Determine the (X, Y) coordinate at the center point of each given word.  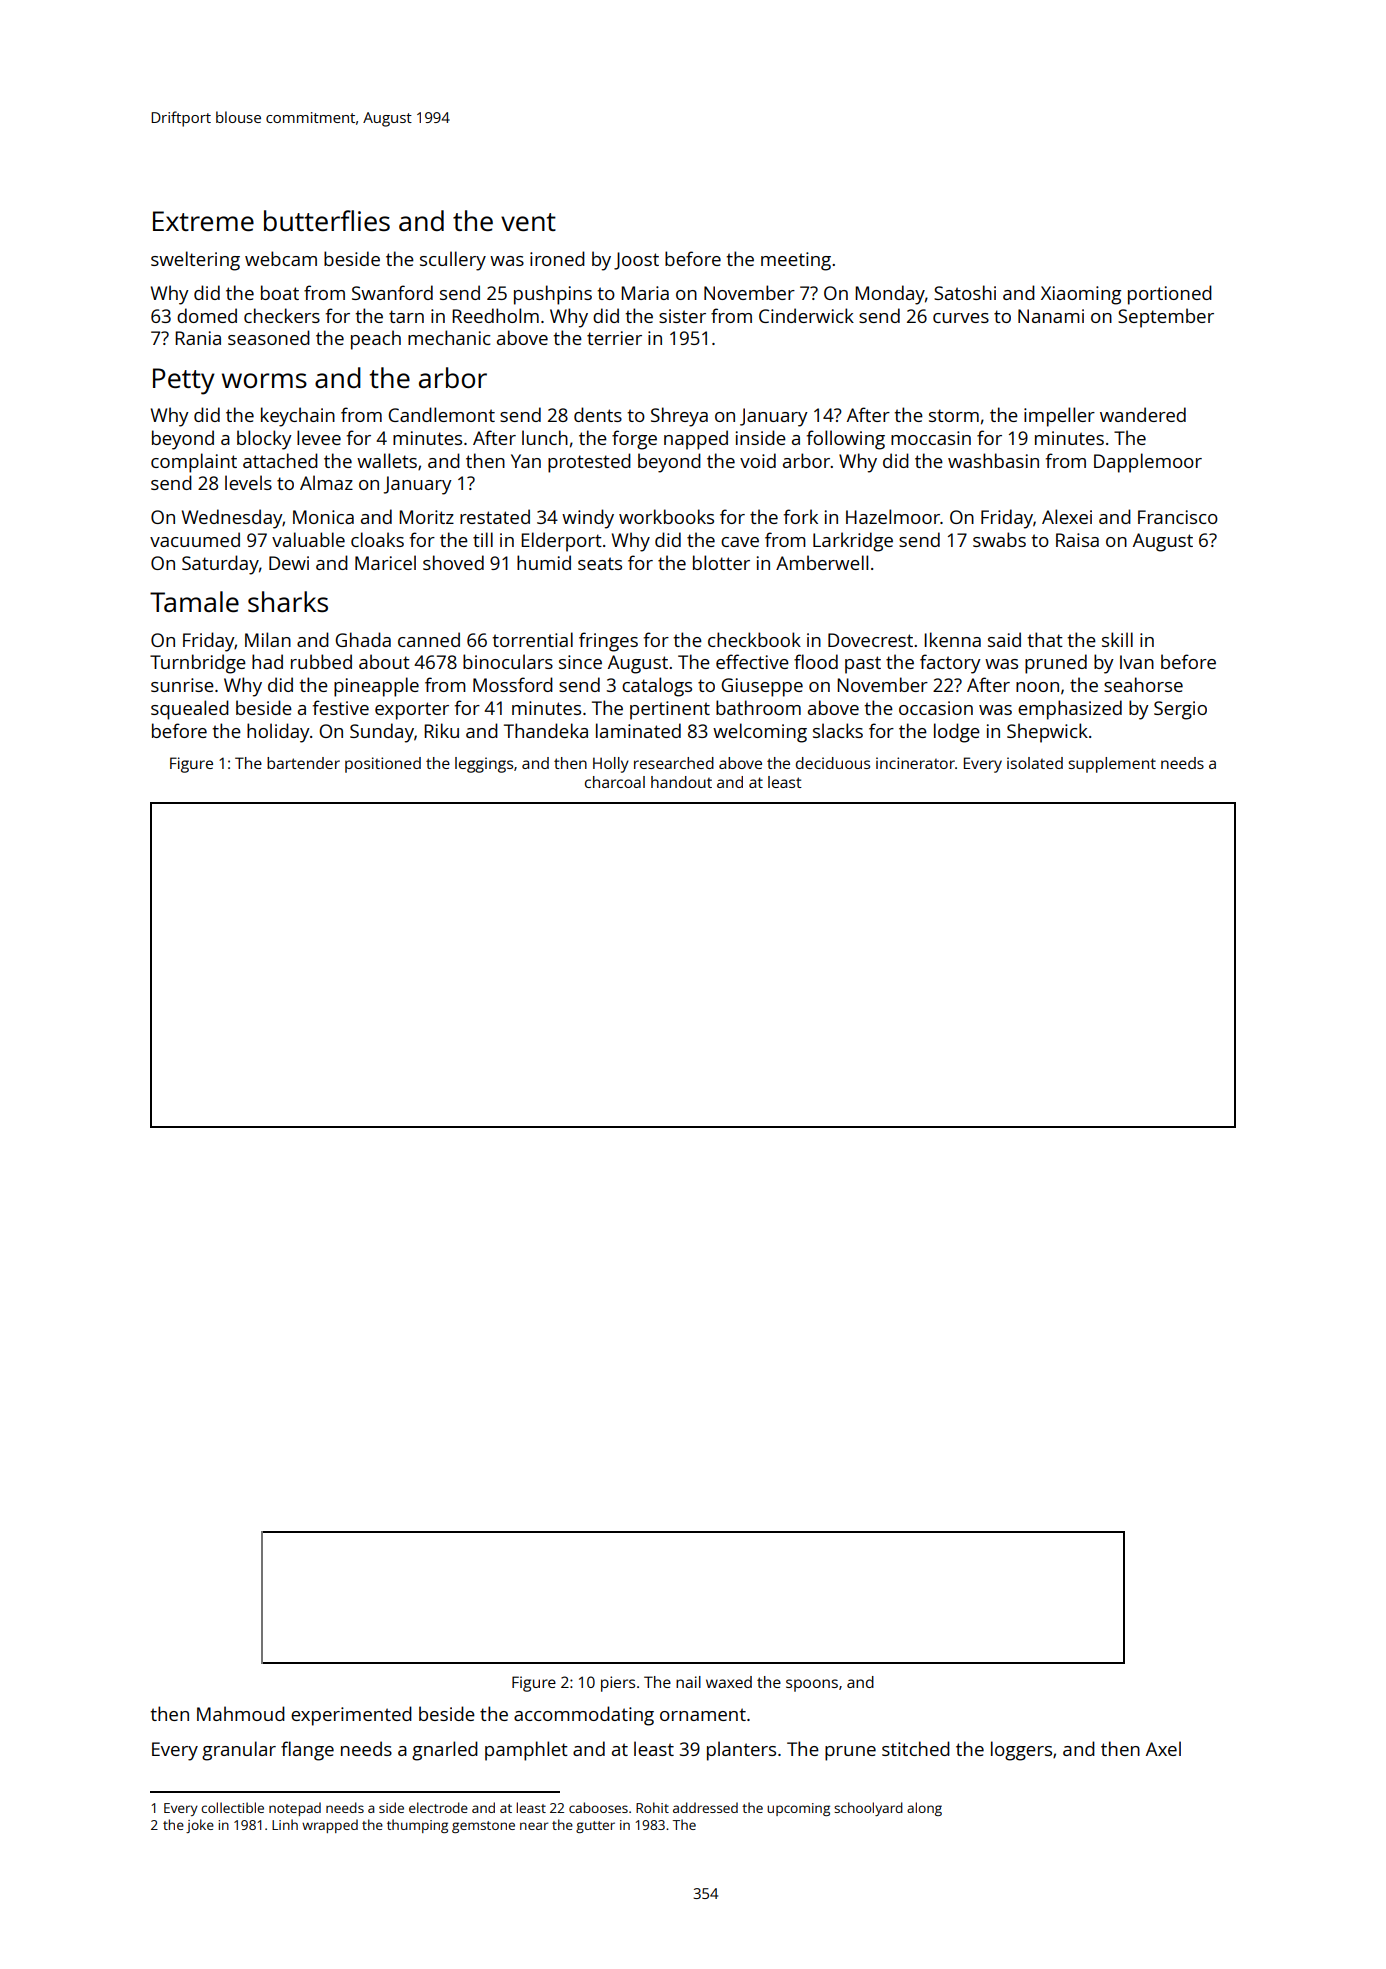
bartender (303, 763)
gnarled (445, 1751)
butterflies (327, 220)
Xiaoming (1081, 295)
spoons (812, 1685)
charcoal (615, 782)
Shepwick (1047, 733)
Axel (1163, 1748)
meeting (796, 261)
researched (674, 763)
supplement (1112, 765)
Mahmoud (241, 1713)
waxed (729, 1682)
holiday (278, 733)
